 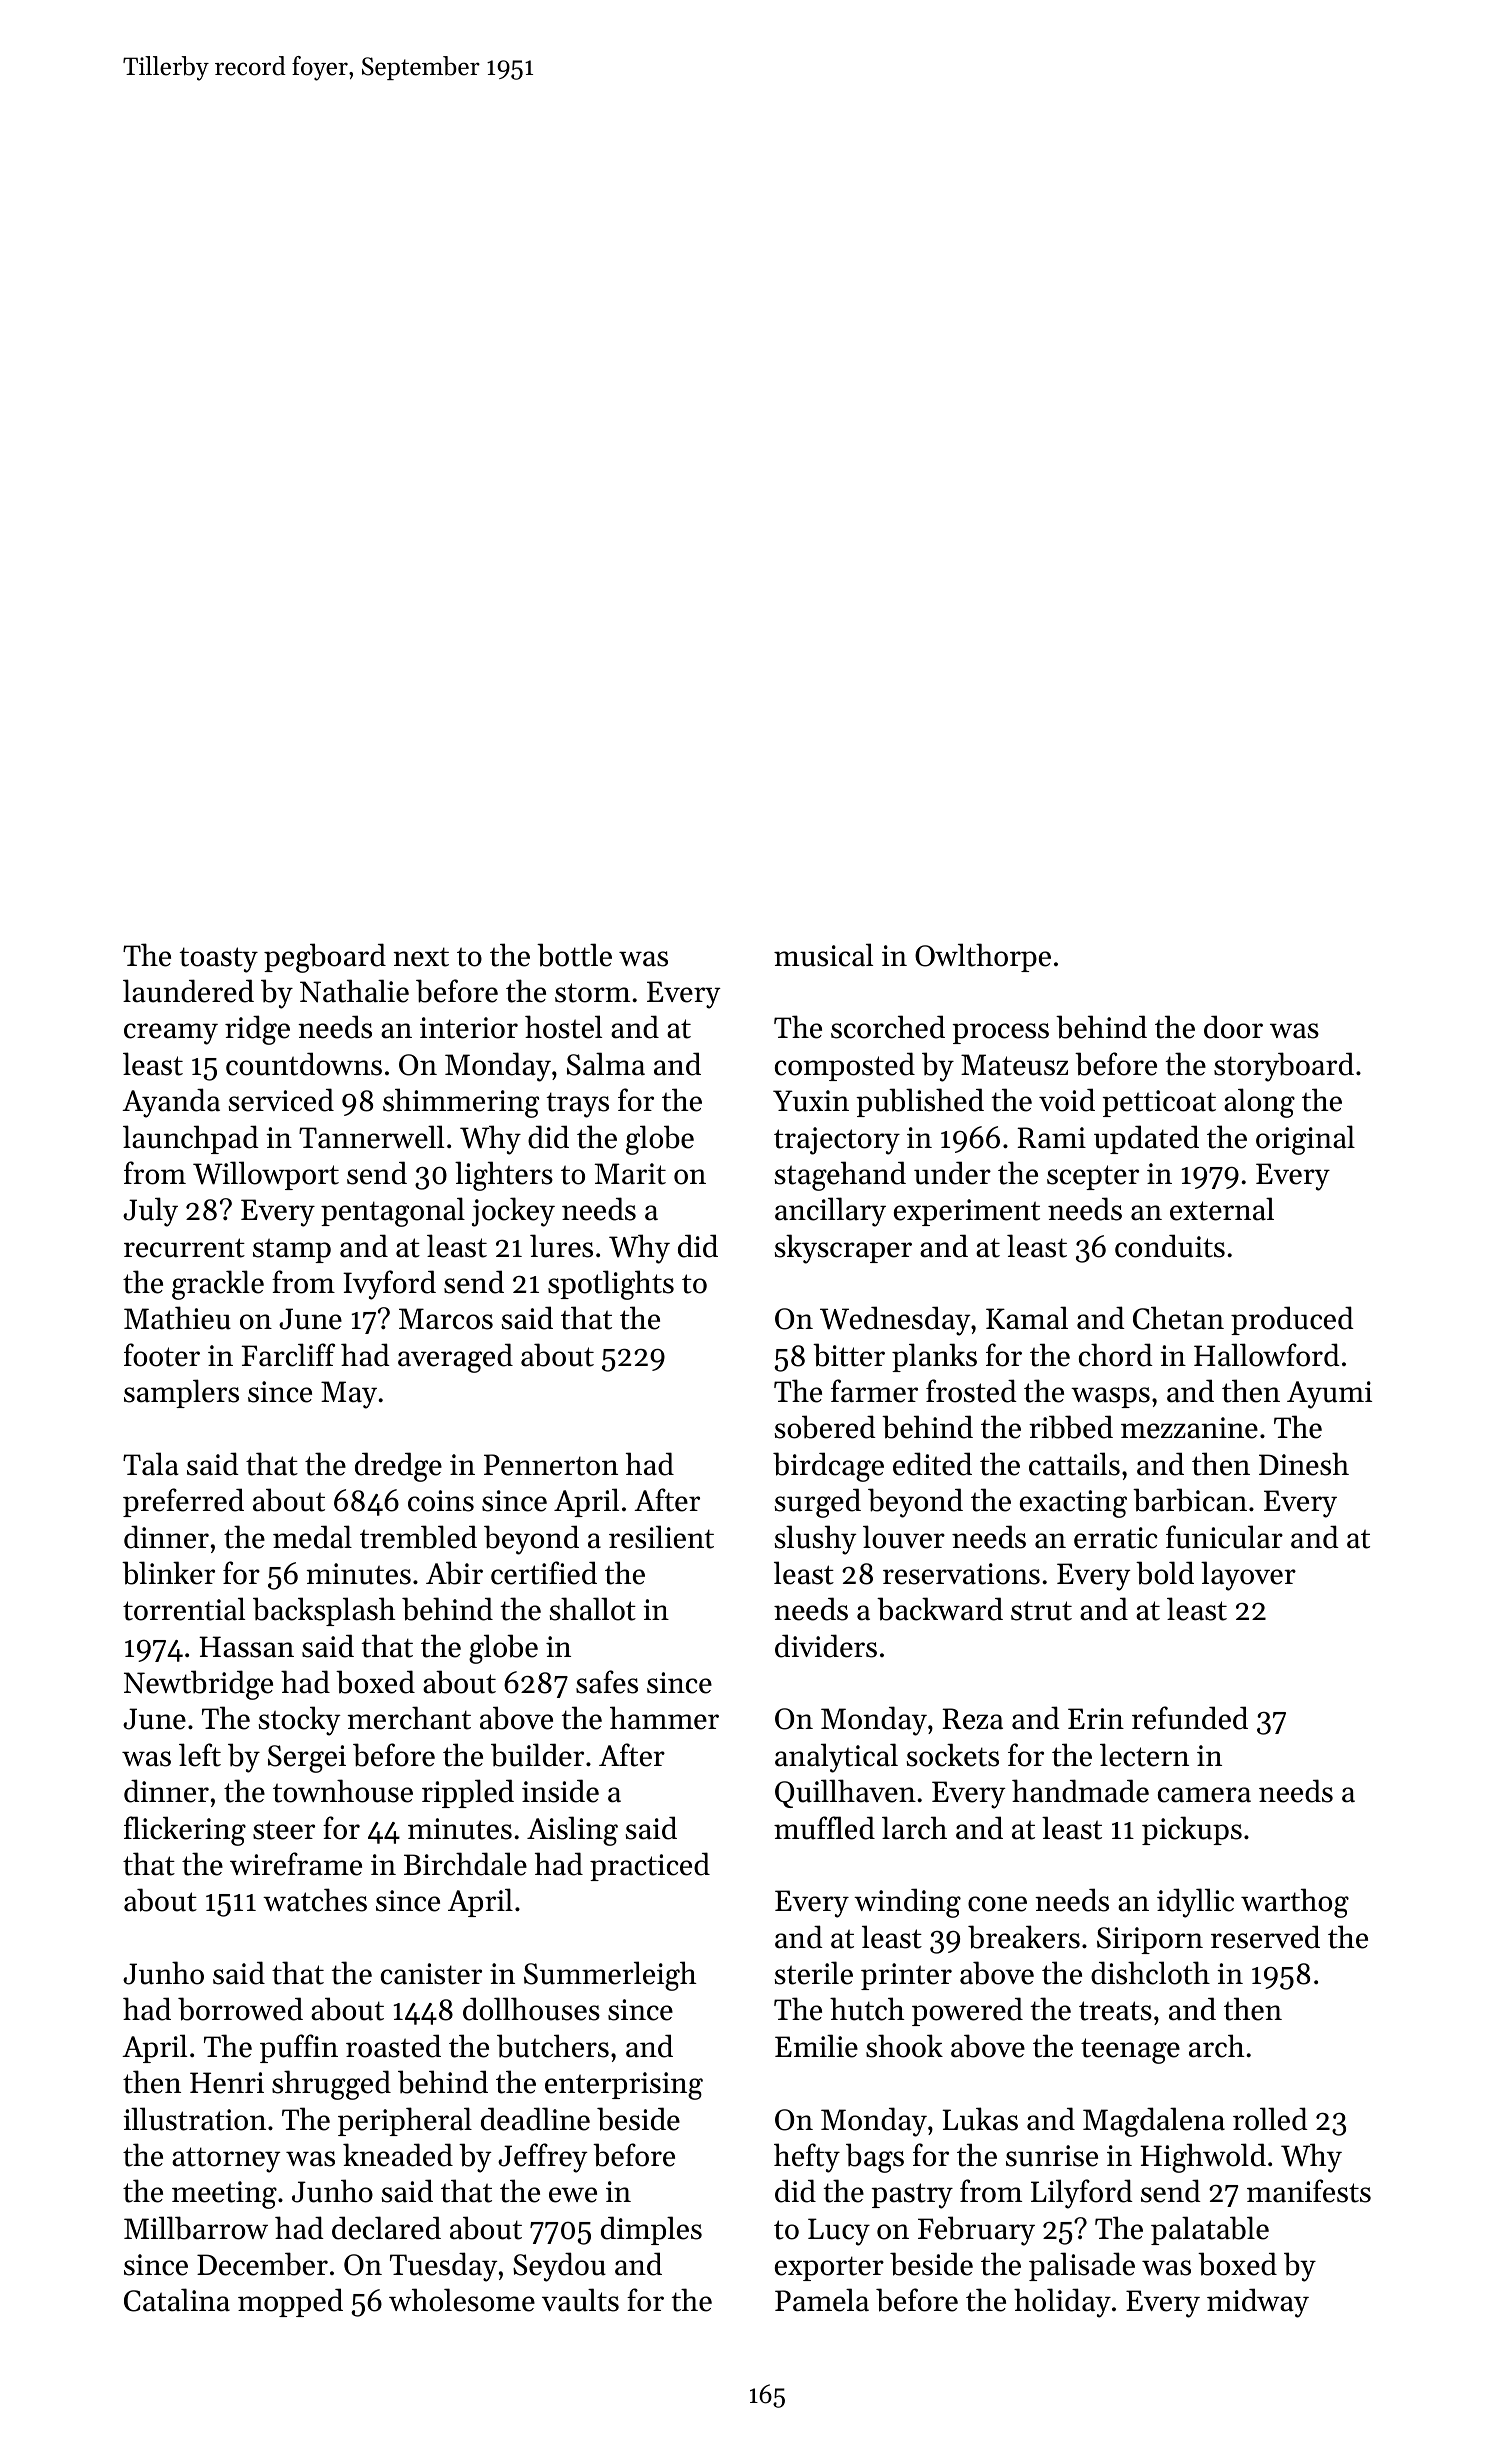 I want to click on Owlthorpe, so click(x=983, y=957).
